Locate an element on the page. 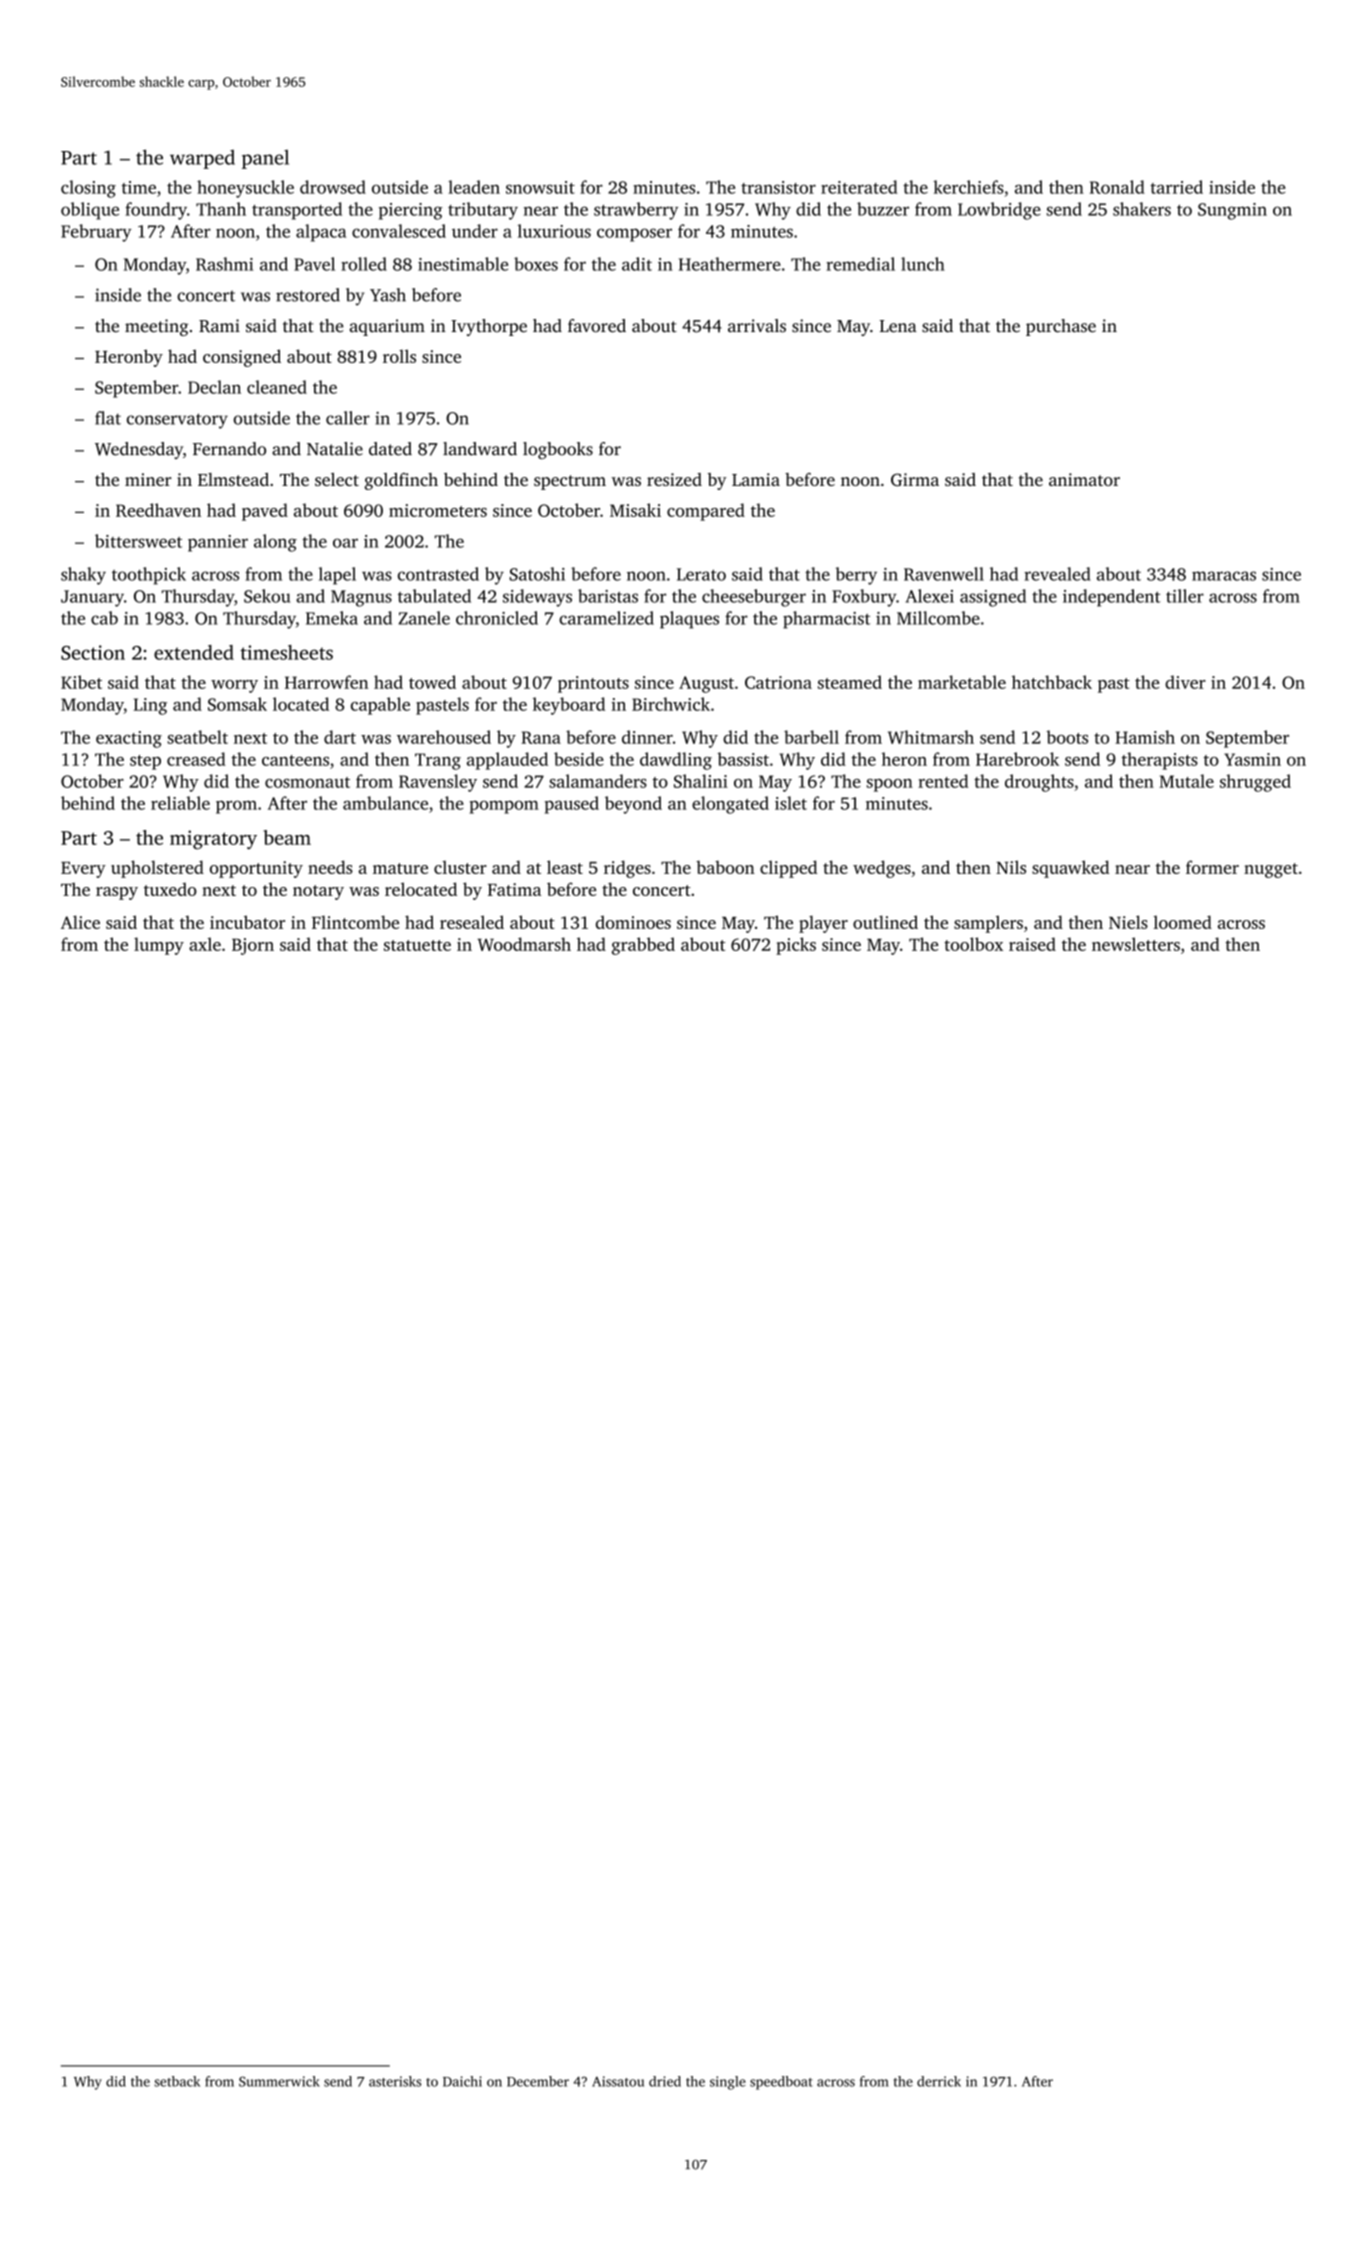  asterisks is located at coordinates (395, 2081).
